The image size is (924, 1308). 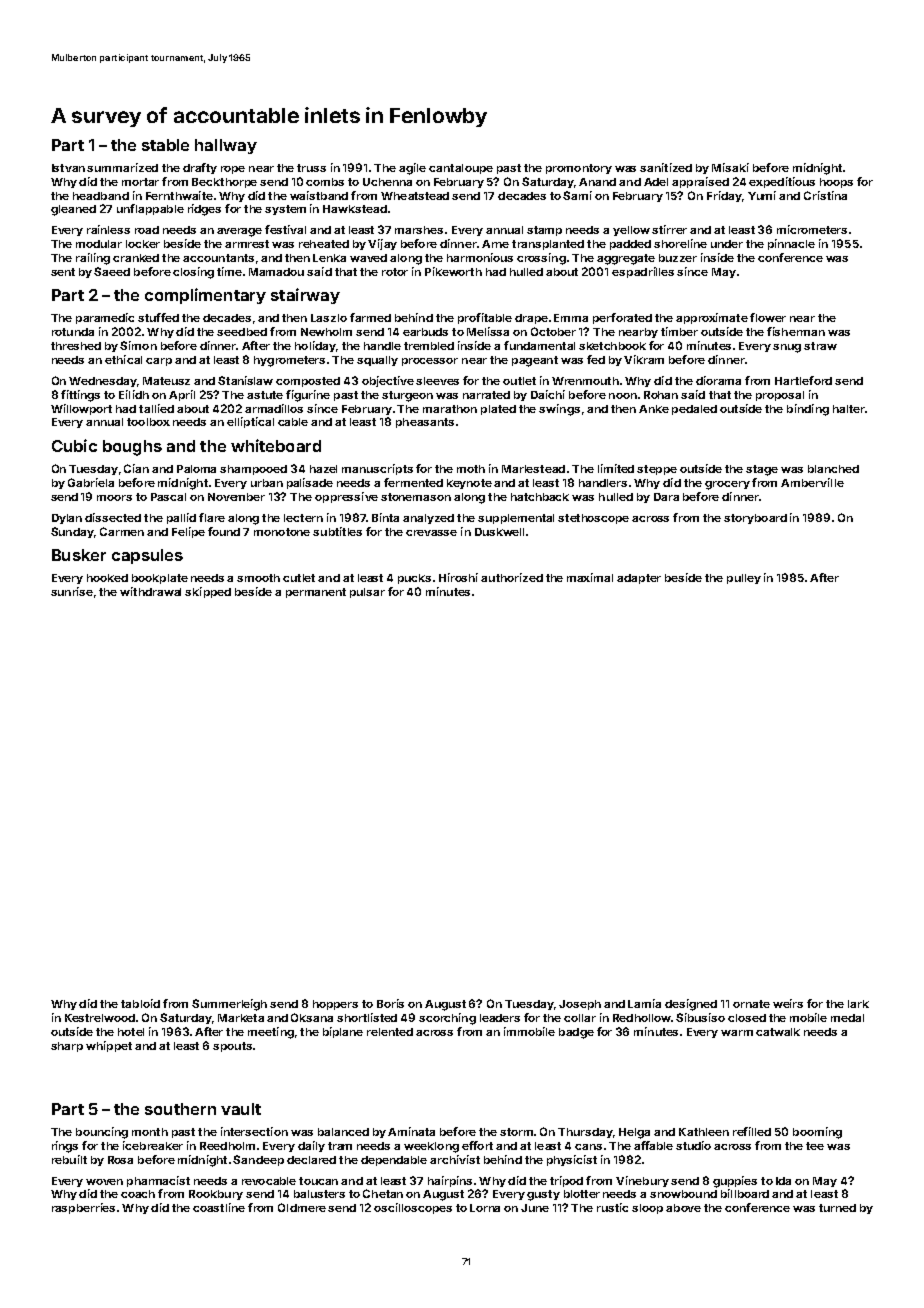 What do you see at coordinates (579, 169) in the screenshot?
I see `promontory` at bounding box center [579, 169].
